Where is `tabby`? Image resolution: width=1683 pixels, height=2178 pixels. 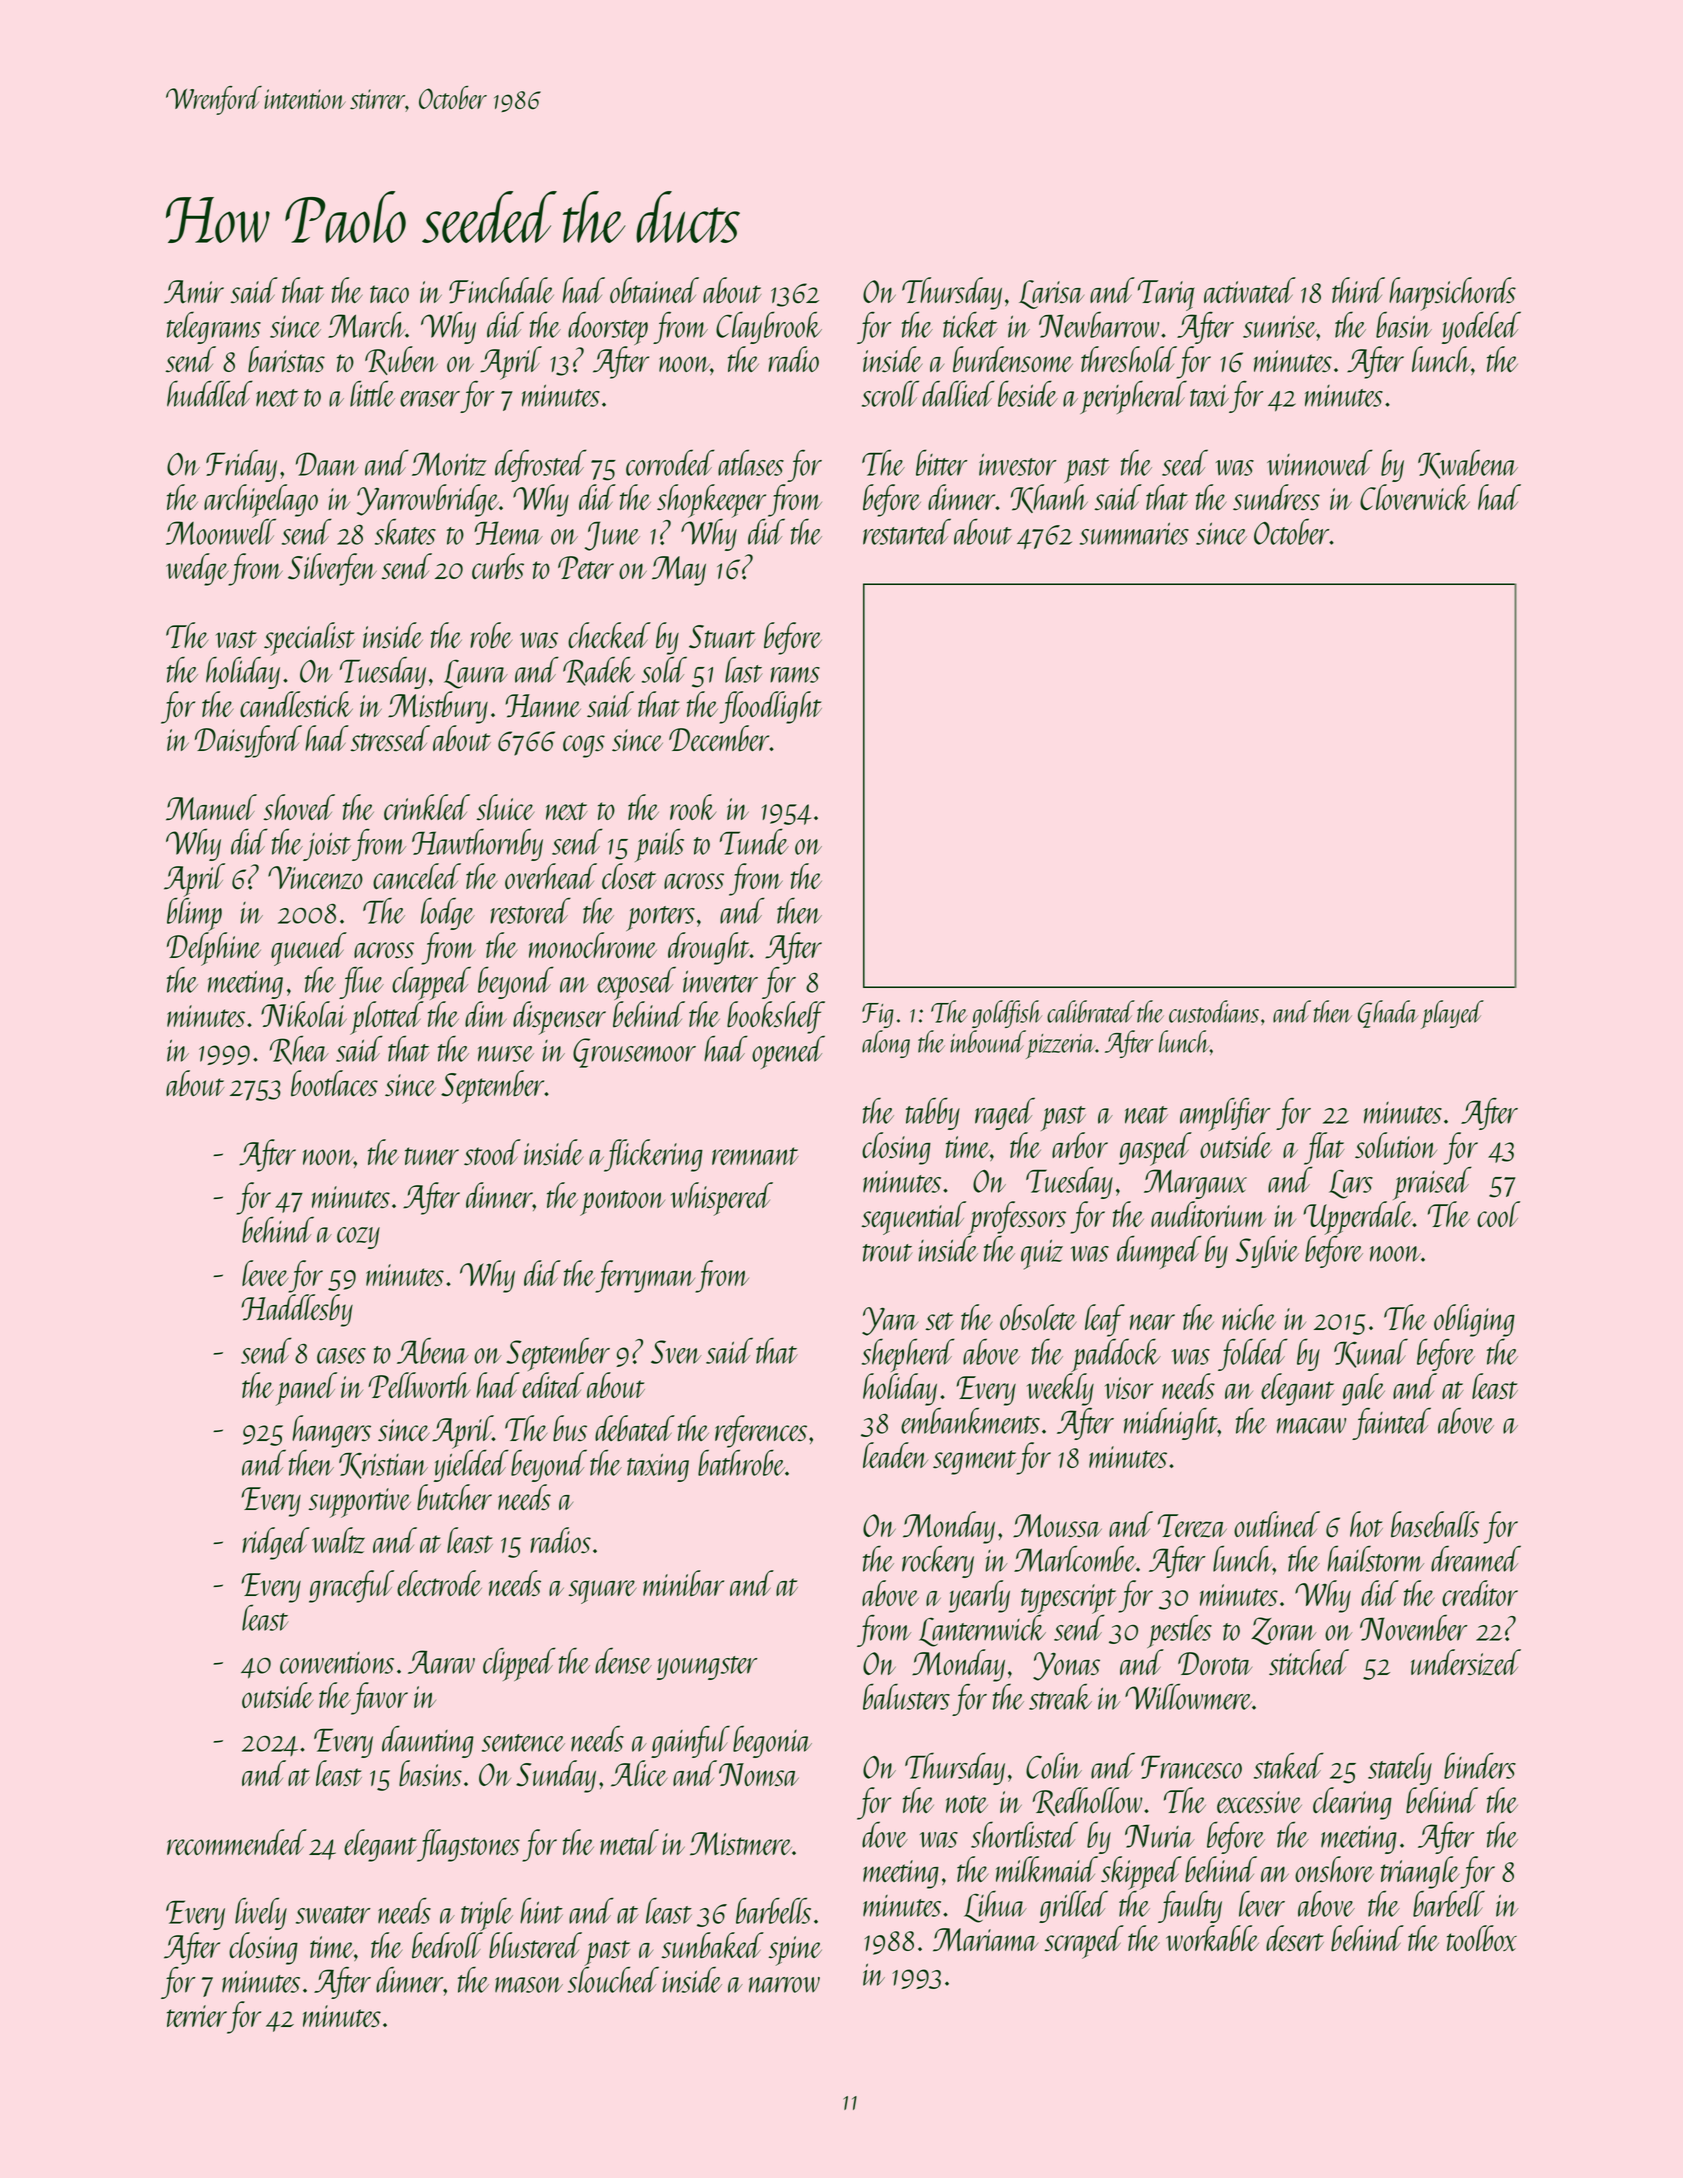
tabby is located at coordinates (933, 1113).
